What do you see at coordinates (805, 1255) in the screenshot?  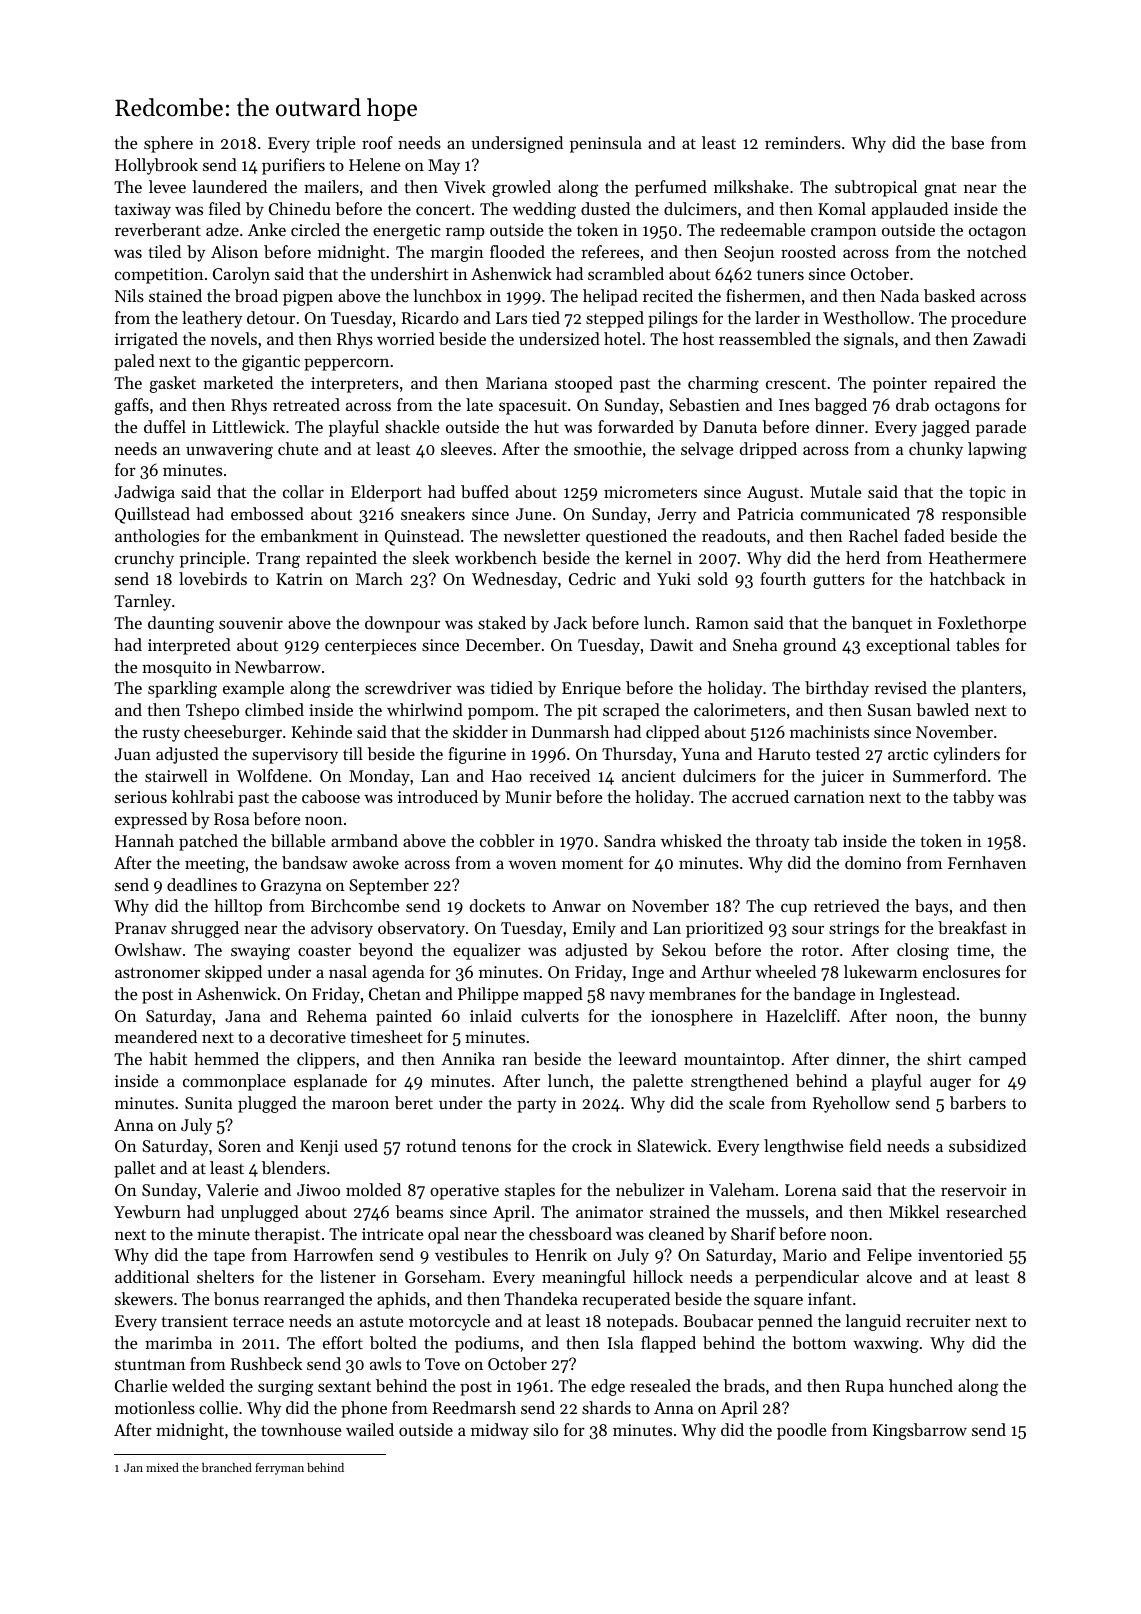 I see `Mario` at bounding box center [805, 1255].
